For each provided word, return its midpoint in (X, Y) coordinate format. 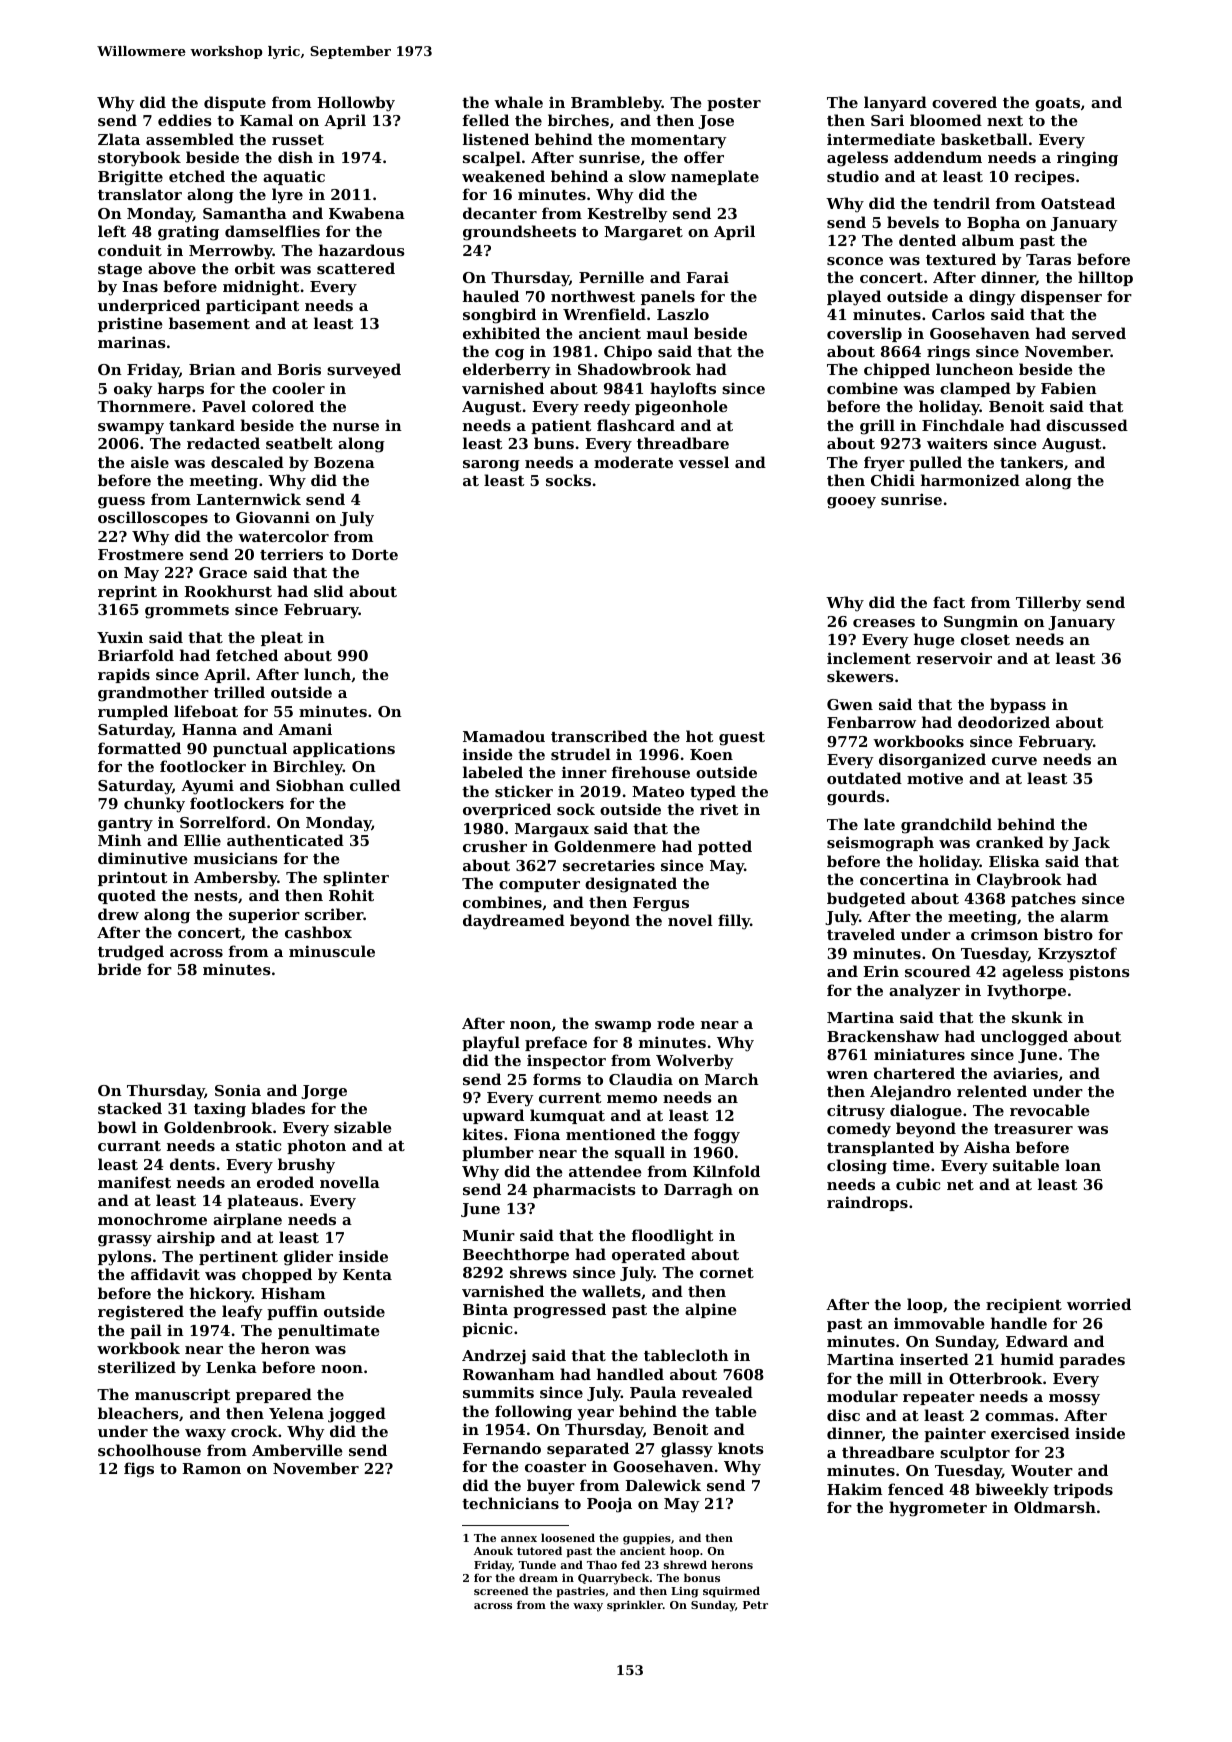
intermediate (881, 139)
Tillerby (1048, 604)
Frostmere (141, 554)
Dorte (375, 554)
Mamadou (504, 736)
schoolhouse (149, 1450)
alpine (711, 1310)
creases (884, 623)
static (258, 1145)
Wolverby (695, 1062)
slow (647, 176)
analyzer (924, 992)
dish (295, 157)
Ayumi (207, 787)
